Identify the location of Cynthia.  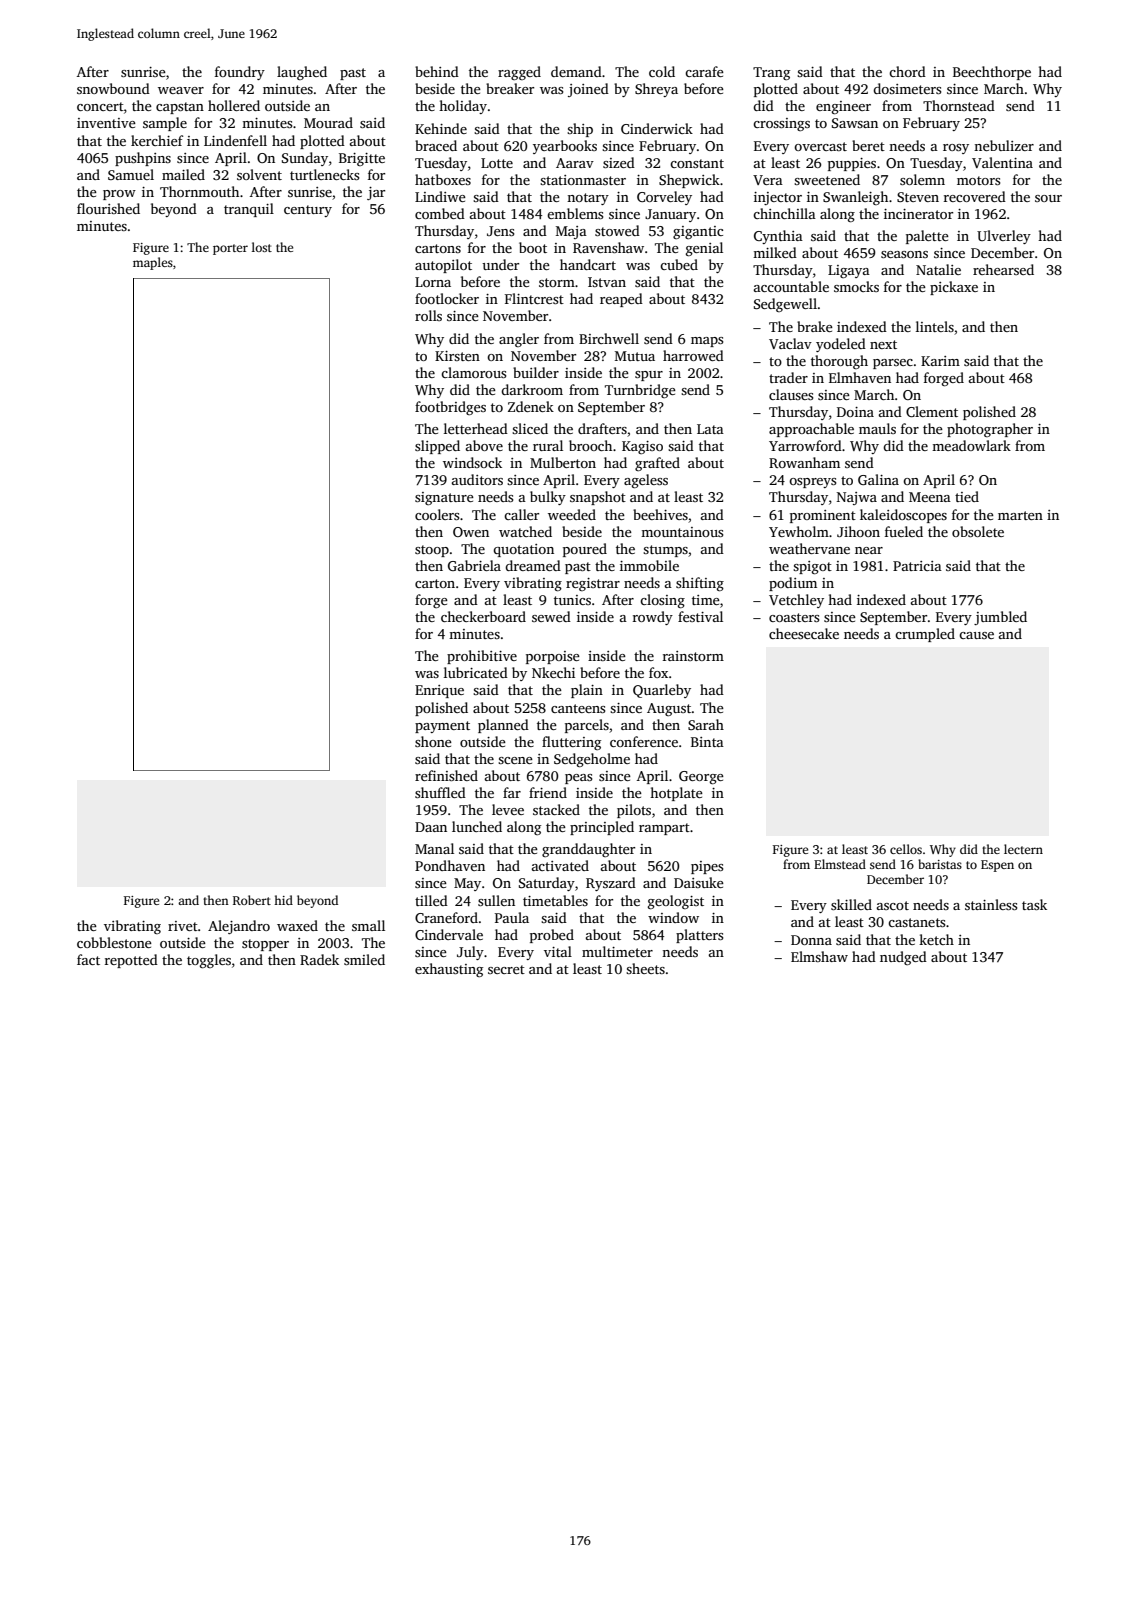
(778, 237).
